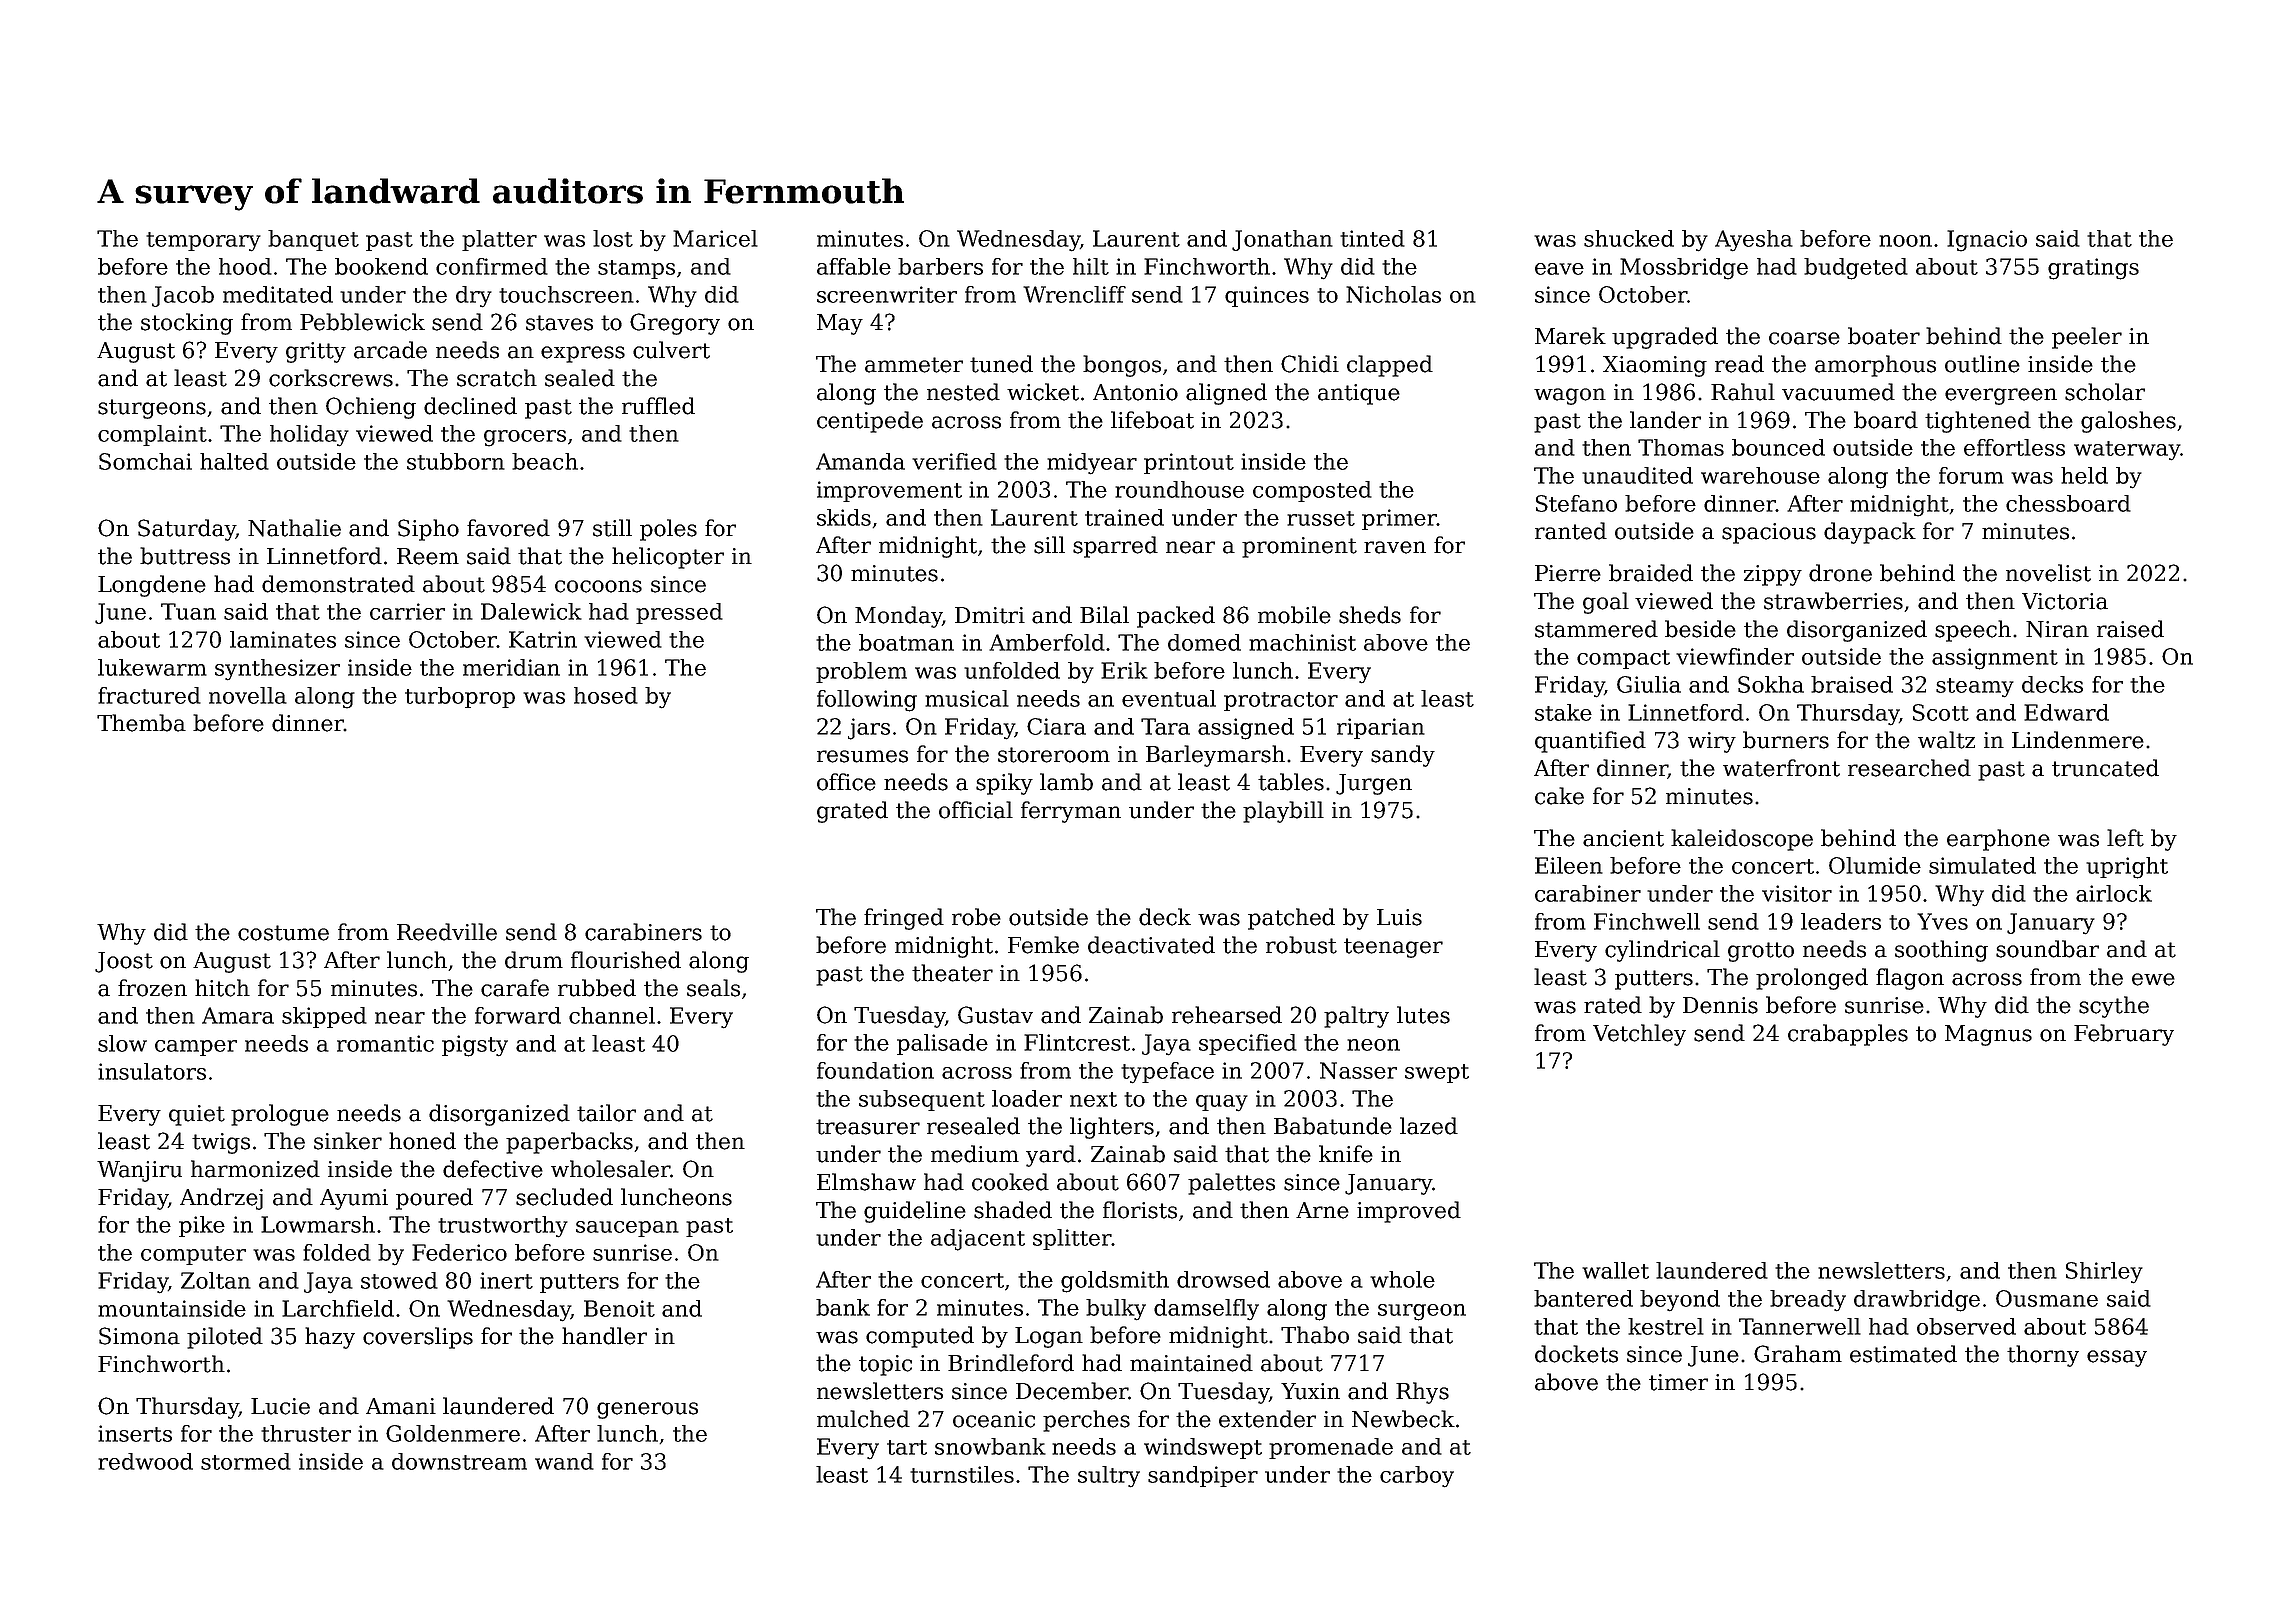 This document has width=2292, height=1620. What do you see at coordinates (1104, 615) in the document?
I see `Bilal` at bounding box center [1104, 615].
